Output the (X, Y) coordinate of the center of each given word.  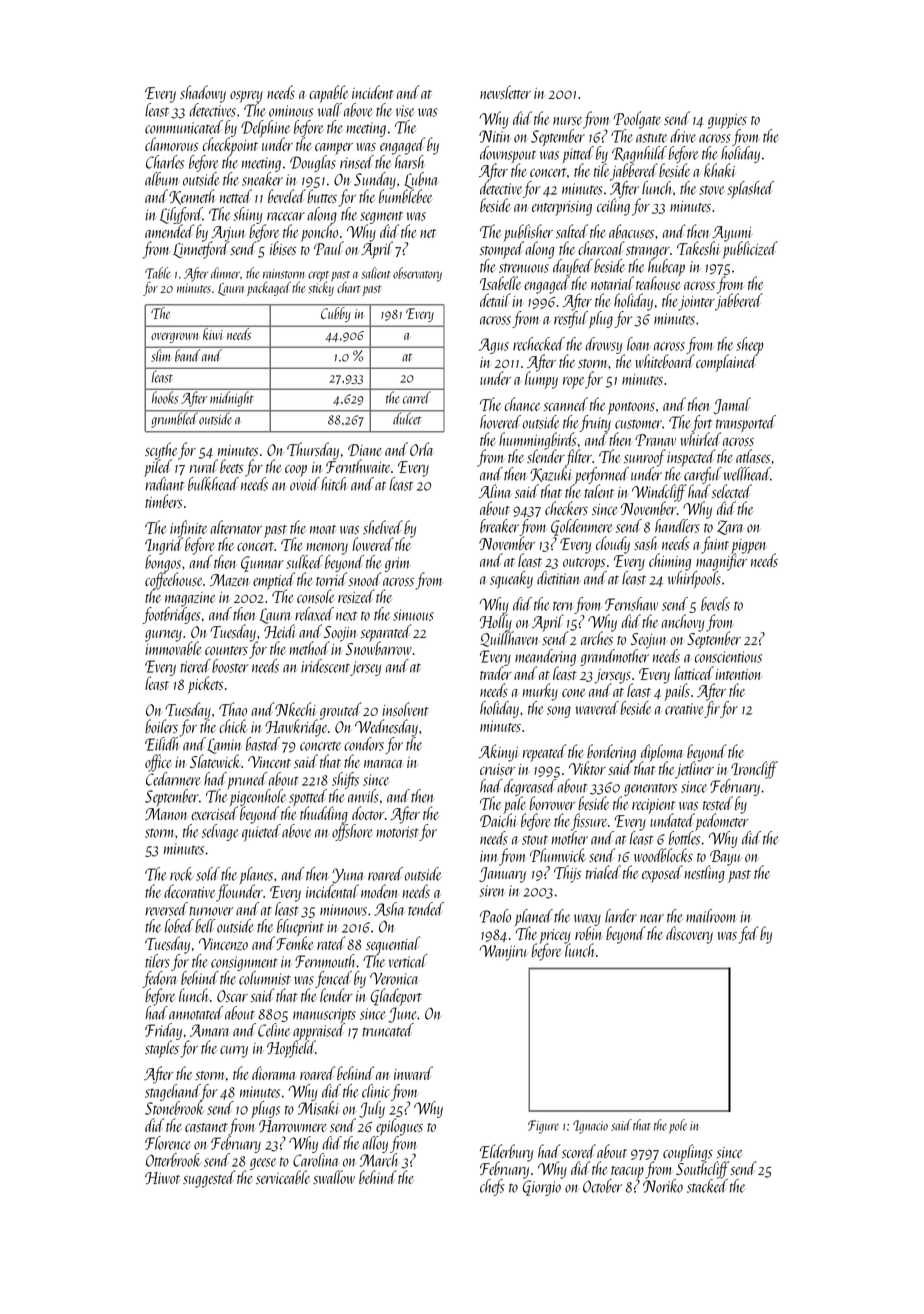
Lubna (420, 180)
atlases (753, 456)
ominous (291, 111)
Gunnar (262, 564)
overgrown (174, 338)
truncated (388, 1030)
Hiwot (162, 1178)
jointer (696, 303)
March (379, 1160)
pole (678, 1126)
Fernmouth (326, 961)
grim (397, 564)
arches (597, 638)
